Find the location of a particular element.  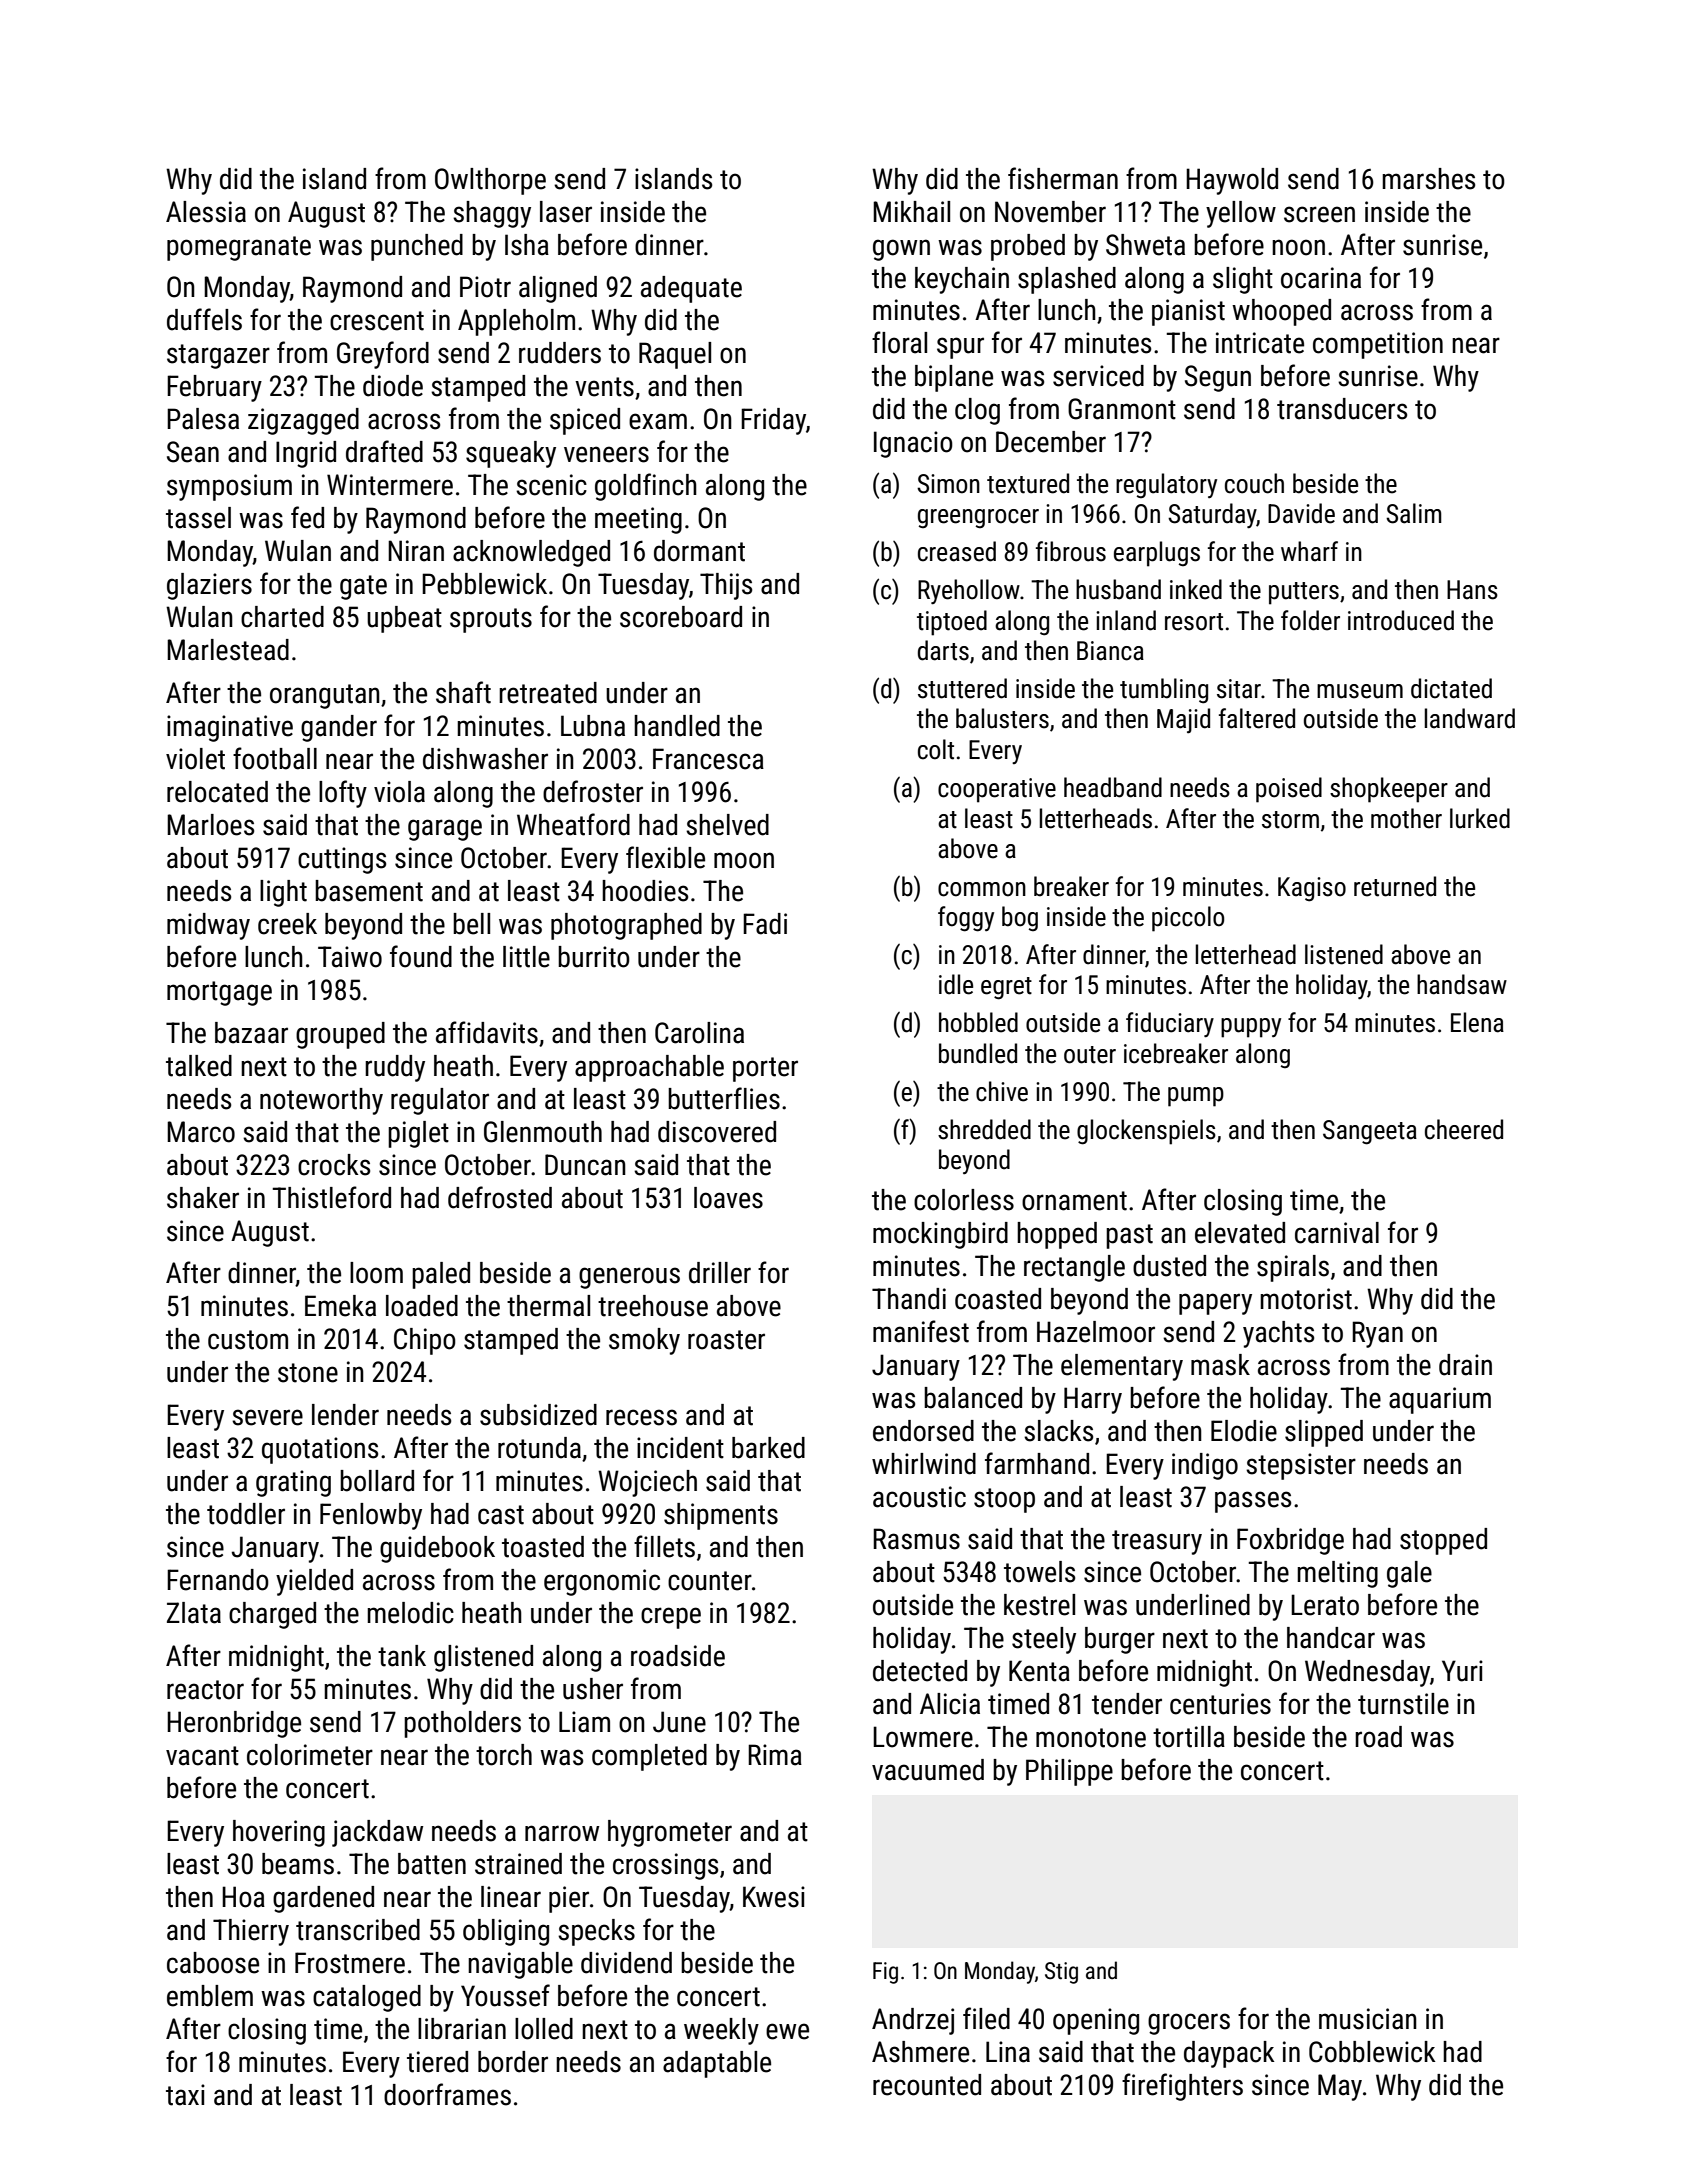

dusted is located at coordinates (1169, 1266).
